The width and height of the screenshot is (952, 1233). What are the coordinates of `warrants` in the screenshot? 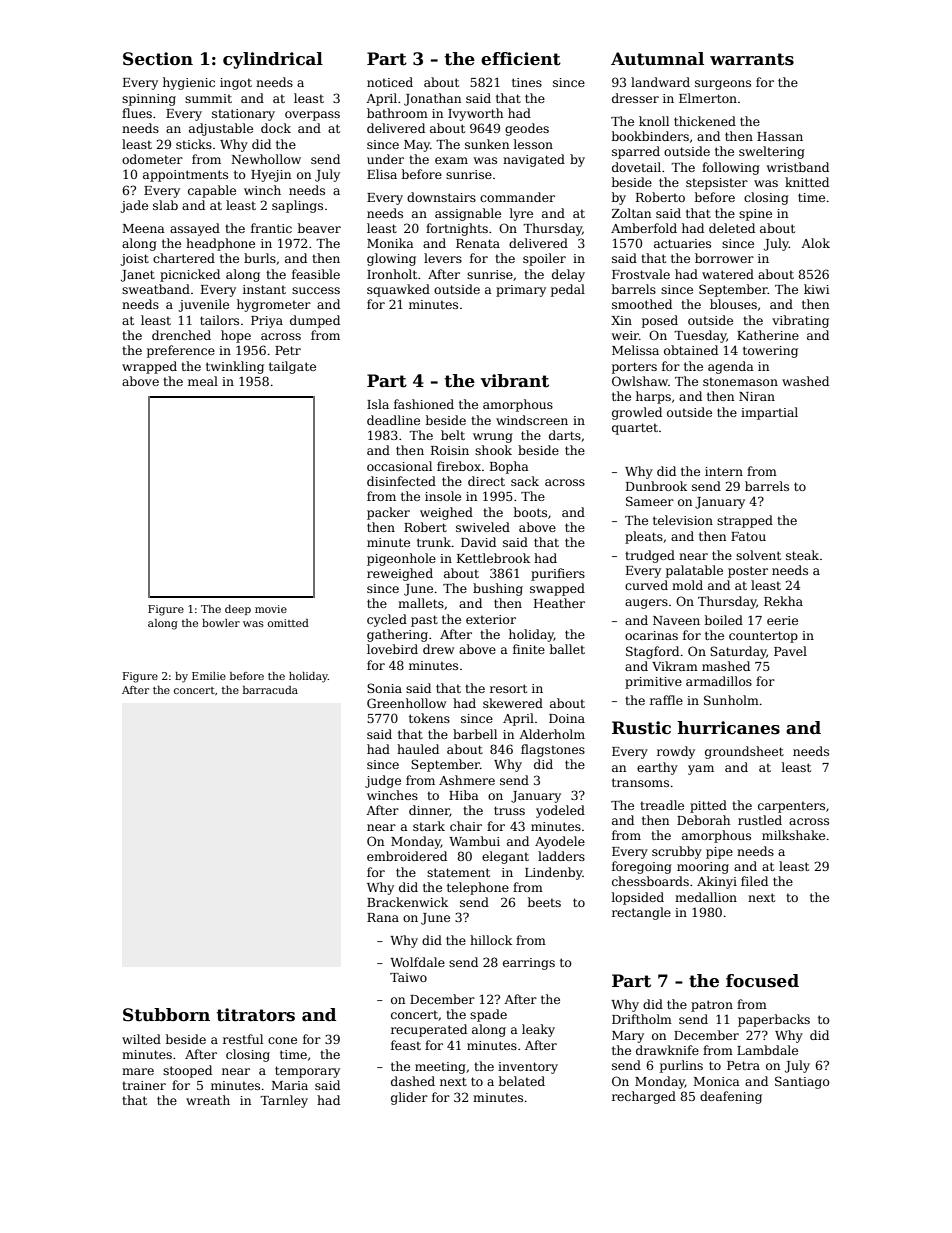 It's located at (752, 59).
